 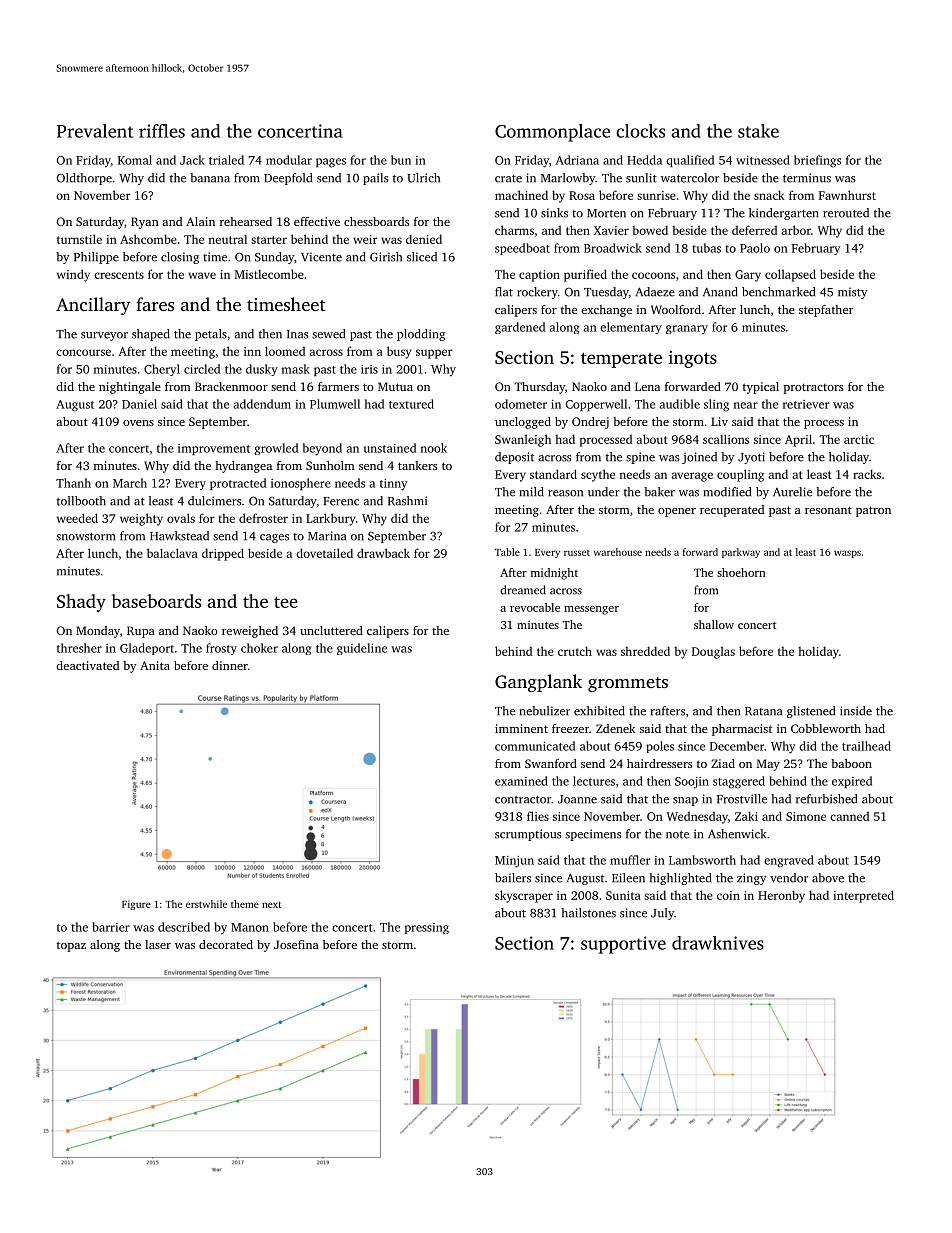 I want to click on Woolford, so click(x=676, y=309).
